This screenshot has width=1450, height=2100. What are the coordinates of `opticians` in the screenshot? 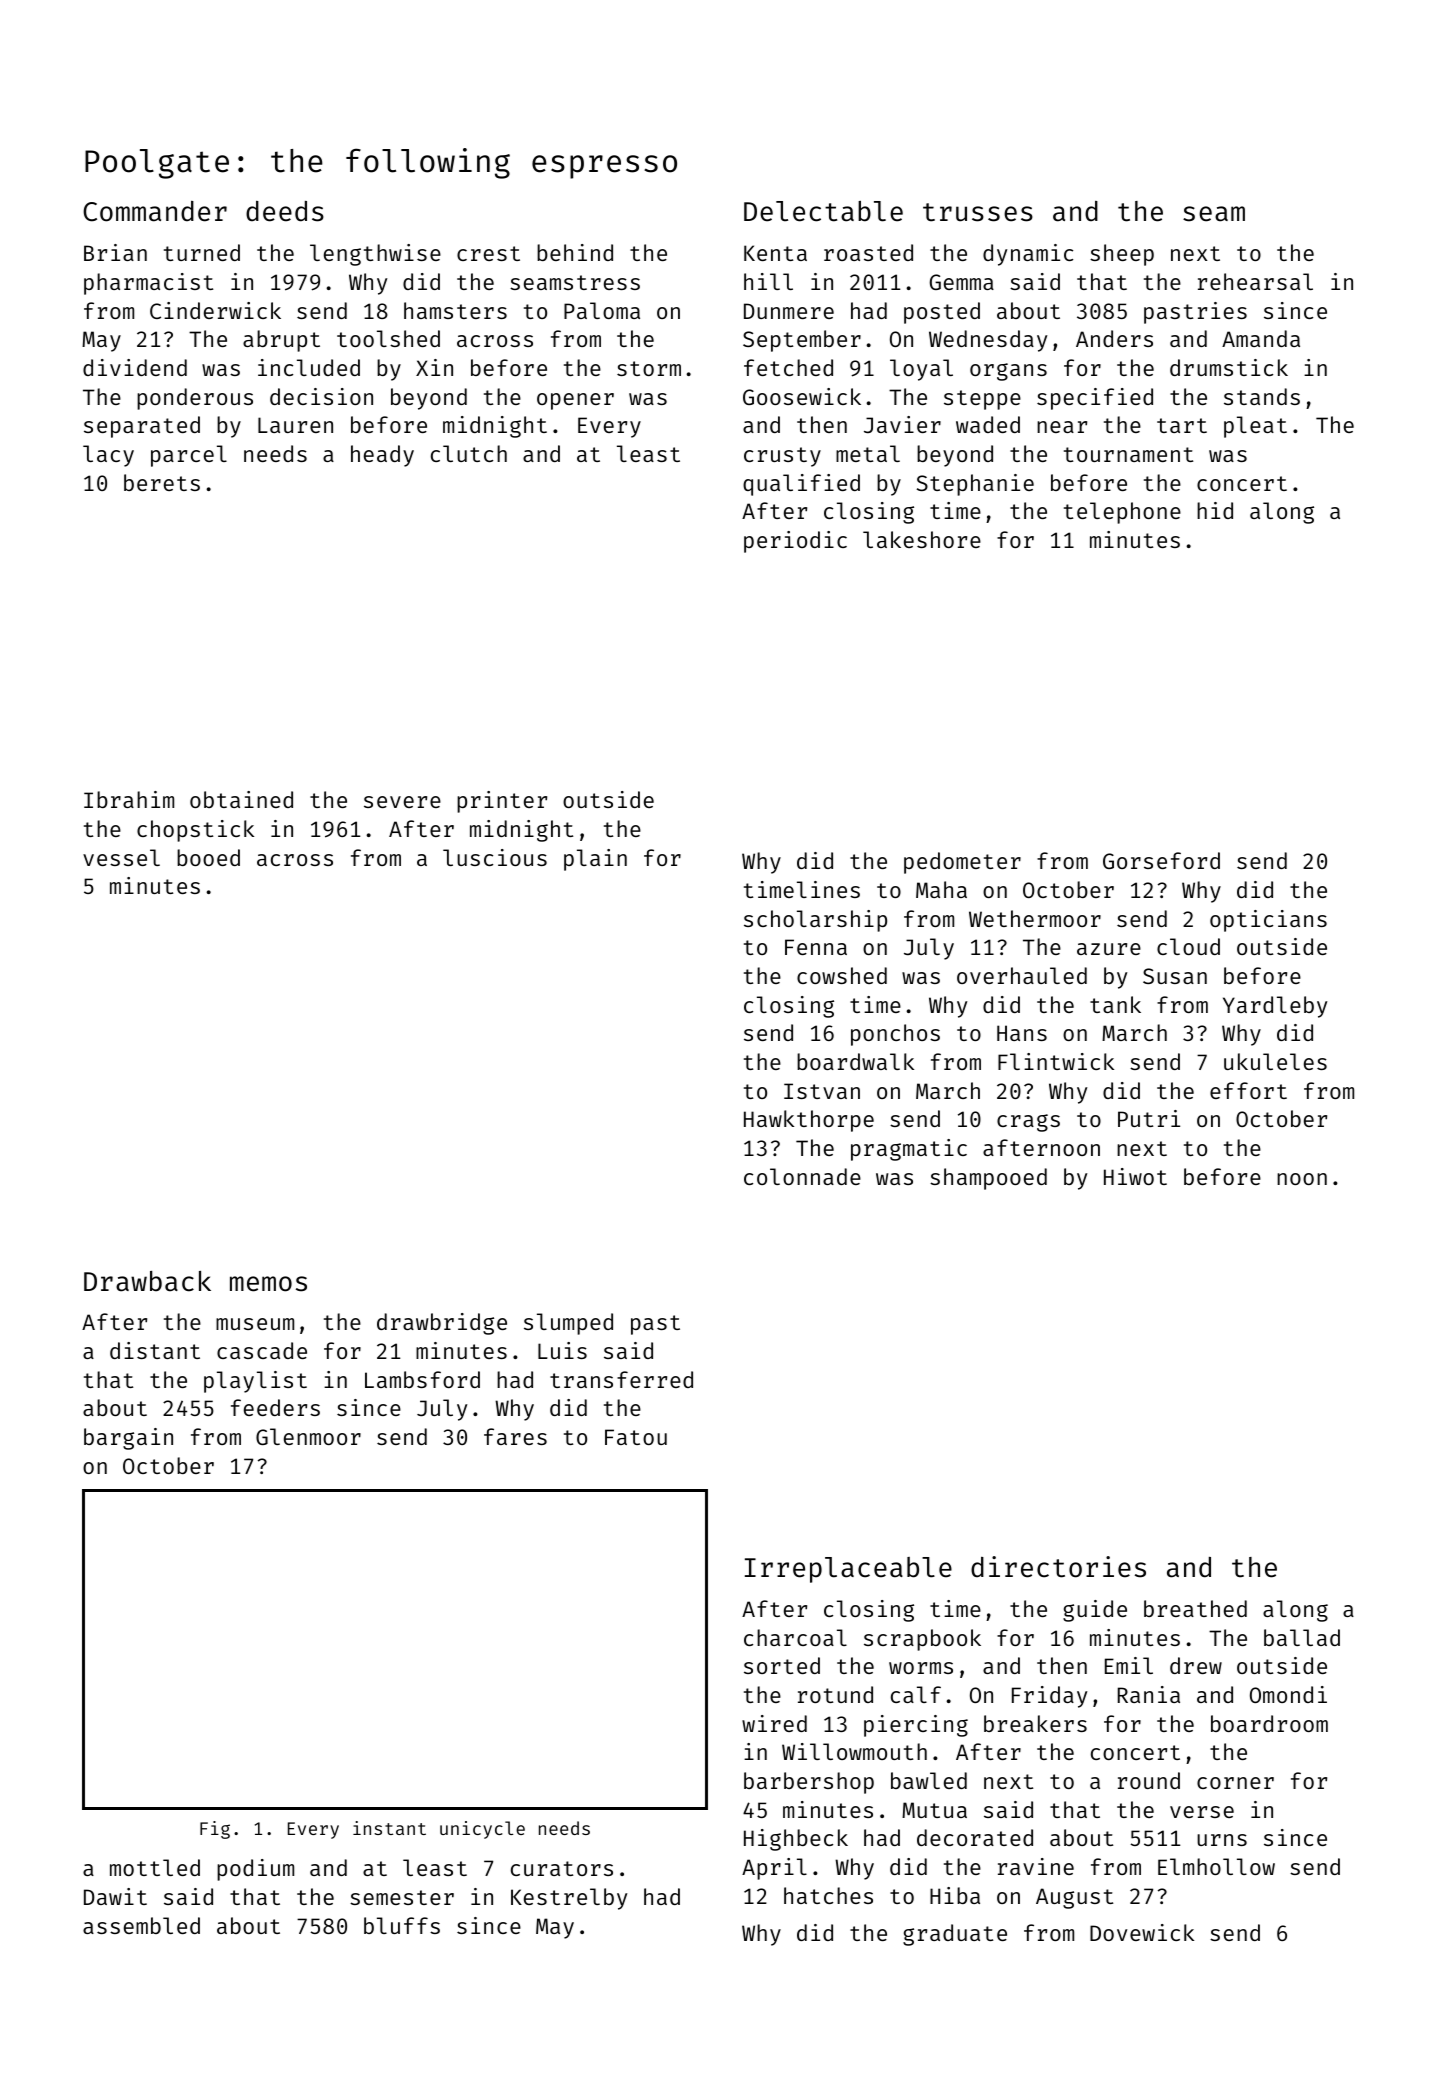 It's located at (1268, 921).
